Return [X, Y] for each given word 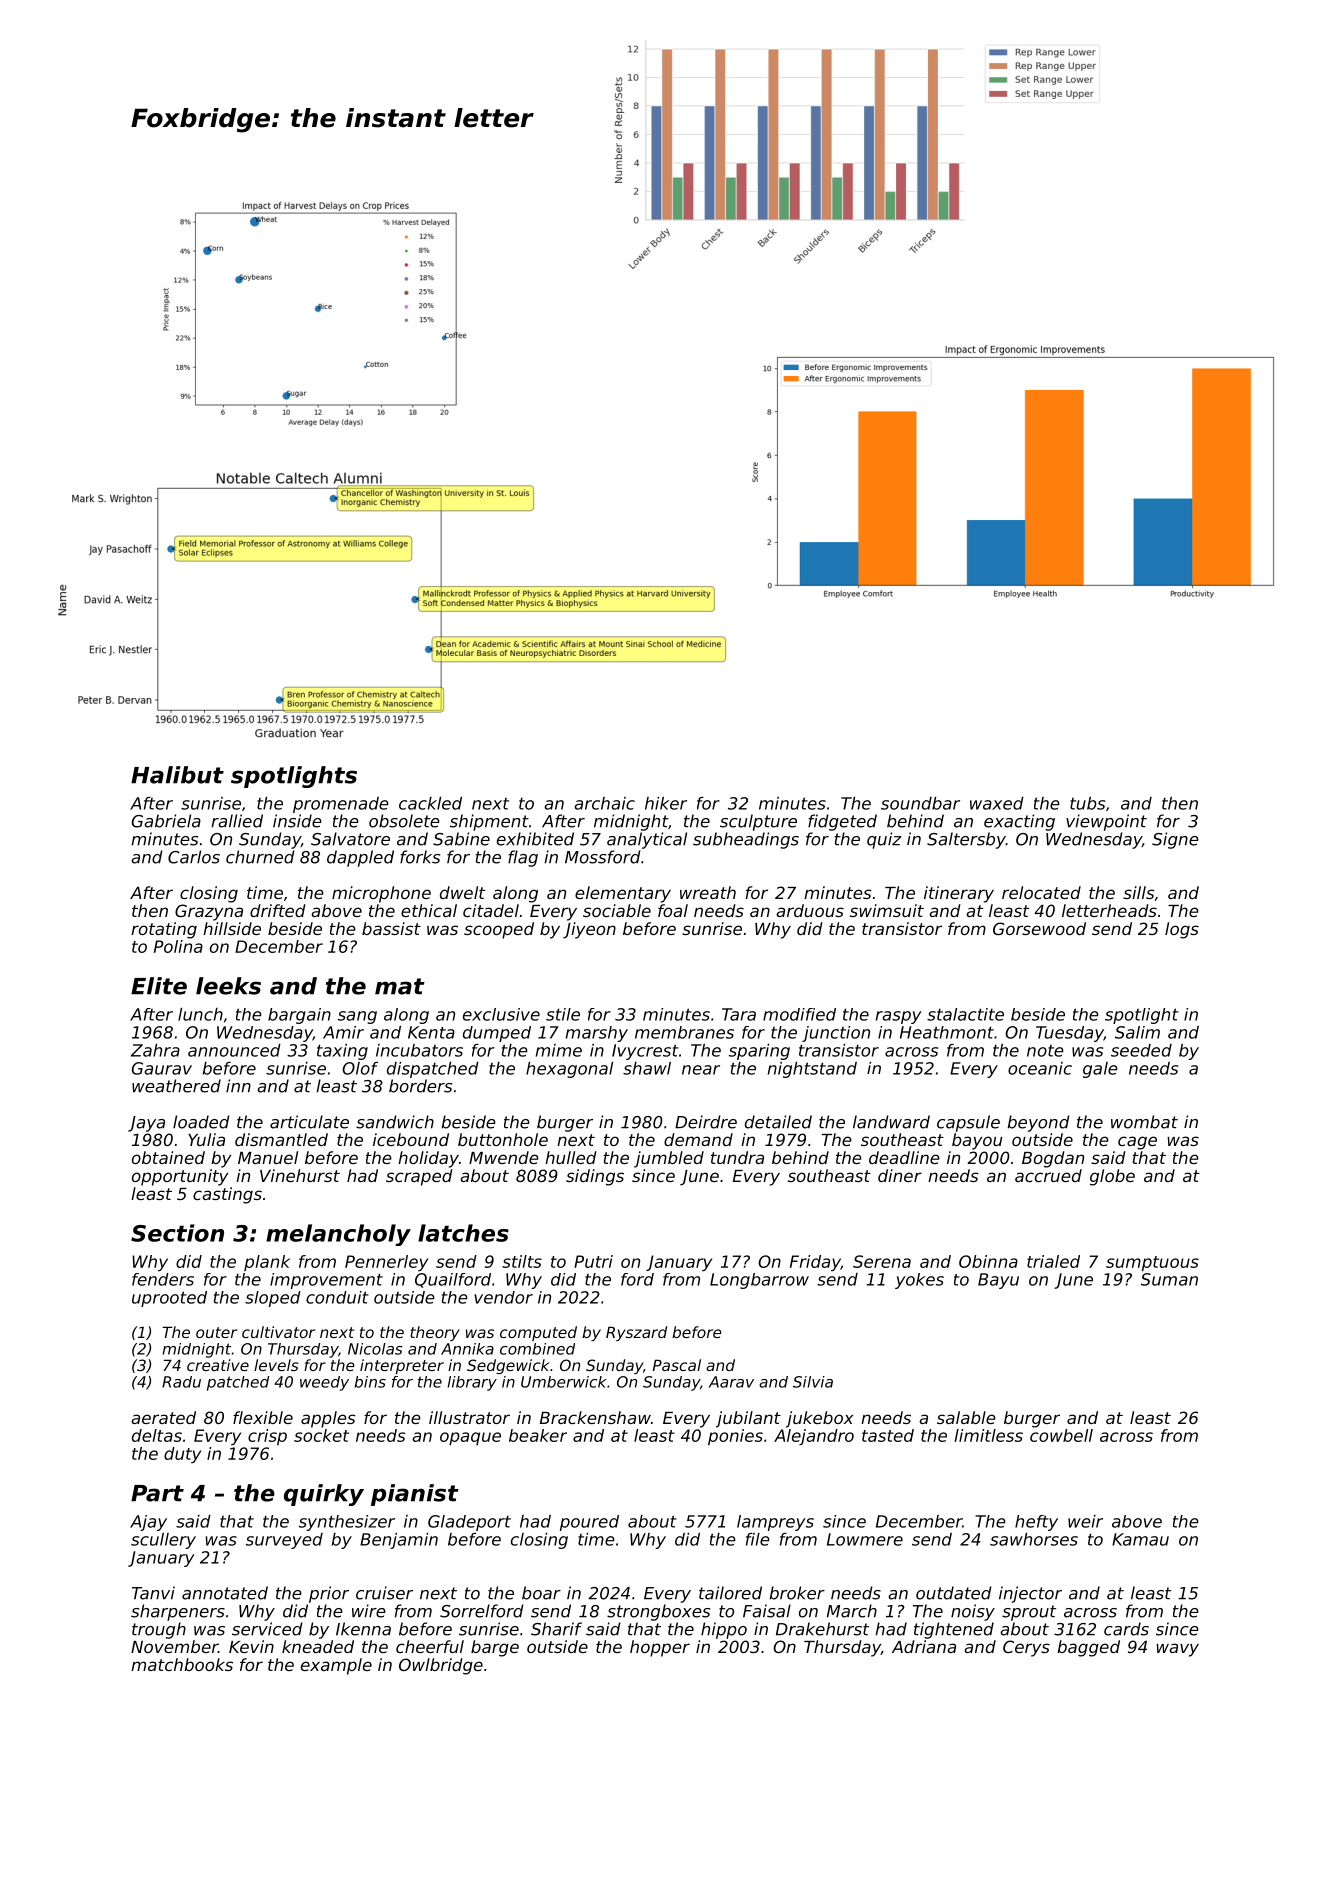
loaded [201, 1122]
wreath [708, 892]
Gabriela [166, 821]
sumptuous [1152, 1263]
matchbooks [182, 1664]
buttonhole [503, 1139]
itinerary [959, 894]
